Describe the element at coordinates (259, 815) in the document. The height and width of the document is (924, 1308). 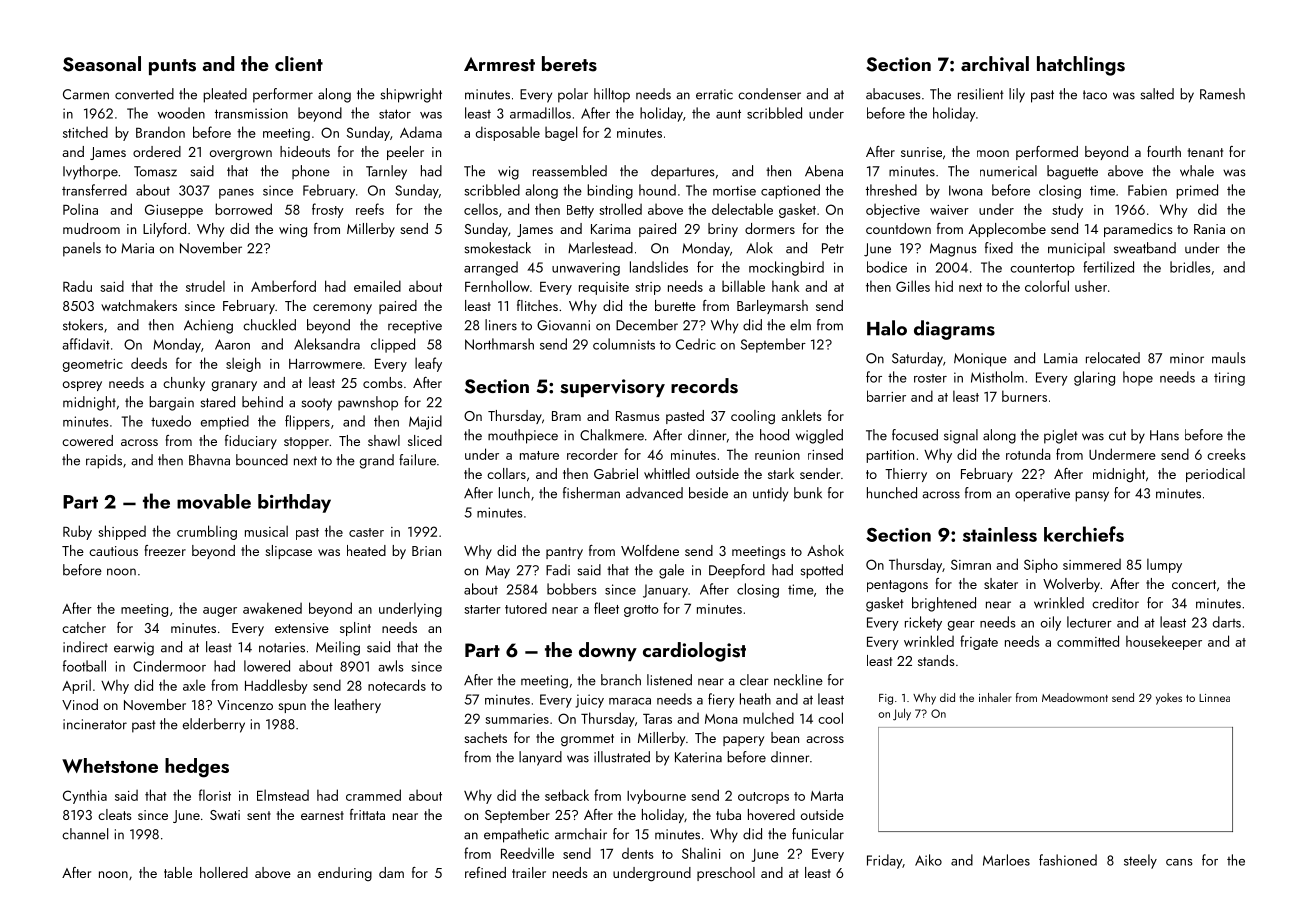
I see `sent` at that location.
